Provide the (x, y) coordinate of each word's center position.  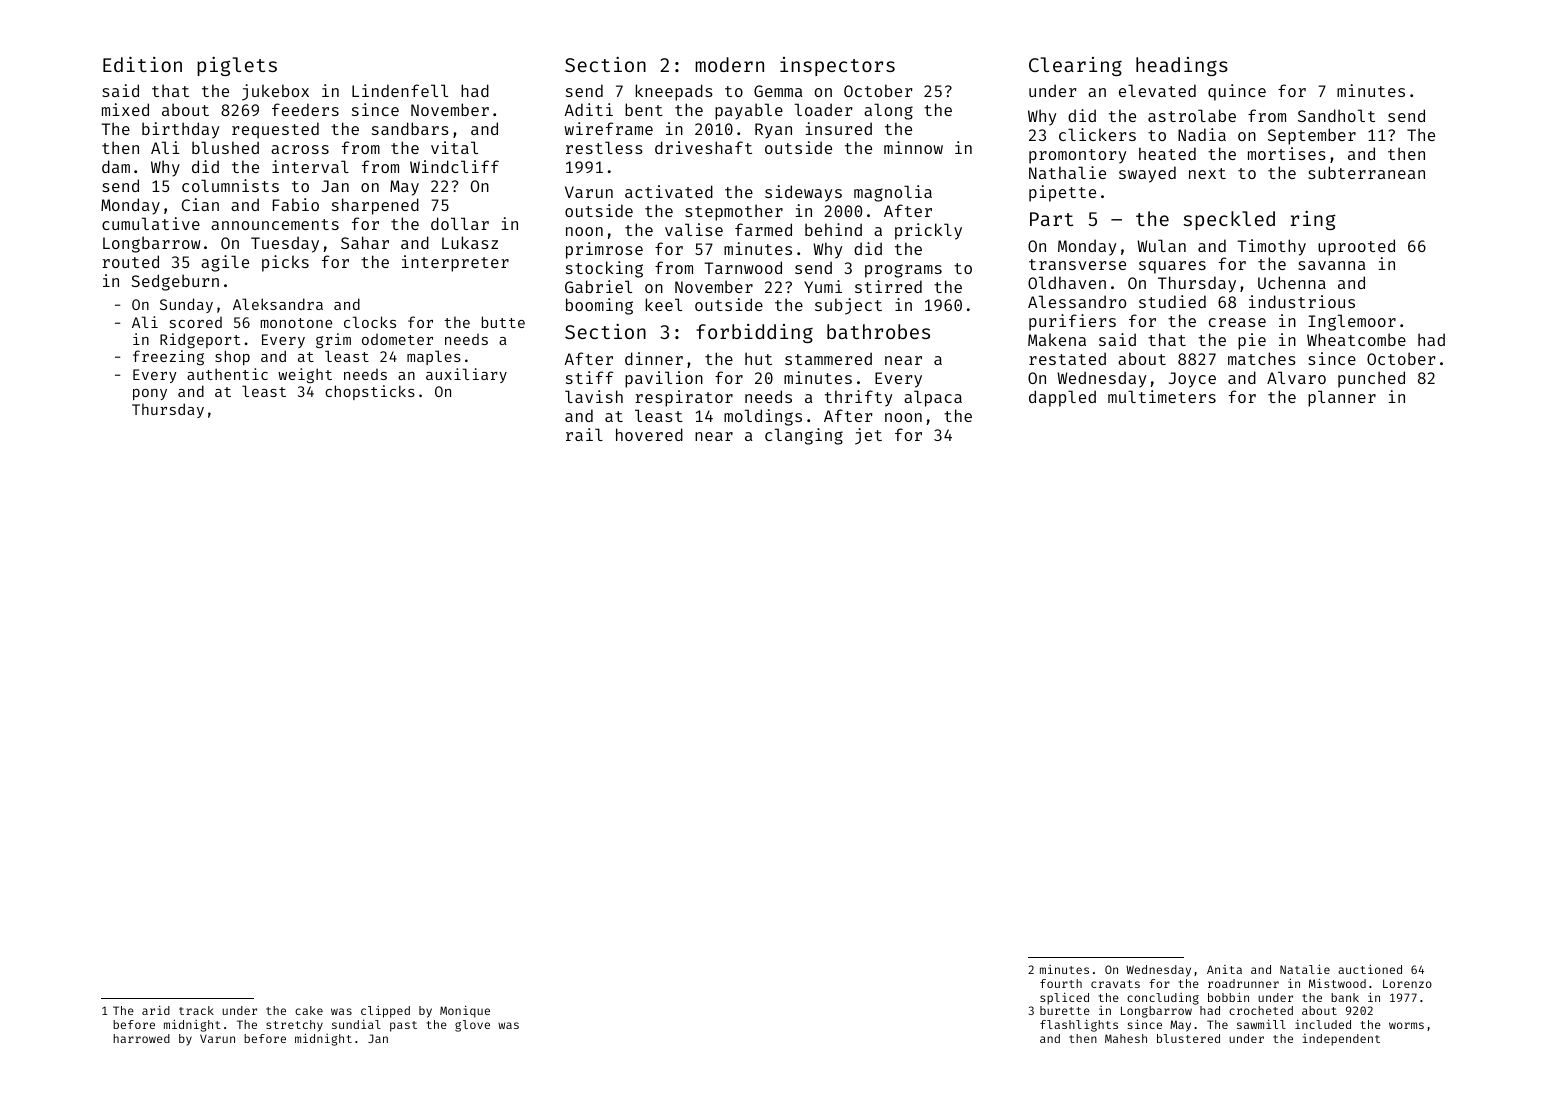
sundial (356, 1024)
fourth (1061, 983)
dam (116, 166)
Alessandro (1077, 301)
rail (584, 434)
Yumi (823, 286)
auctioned (1370, 969)
